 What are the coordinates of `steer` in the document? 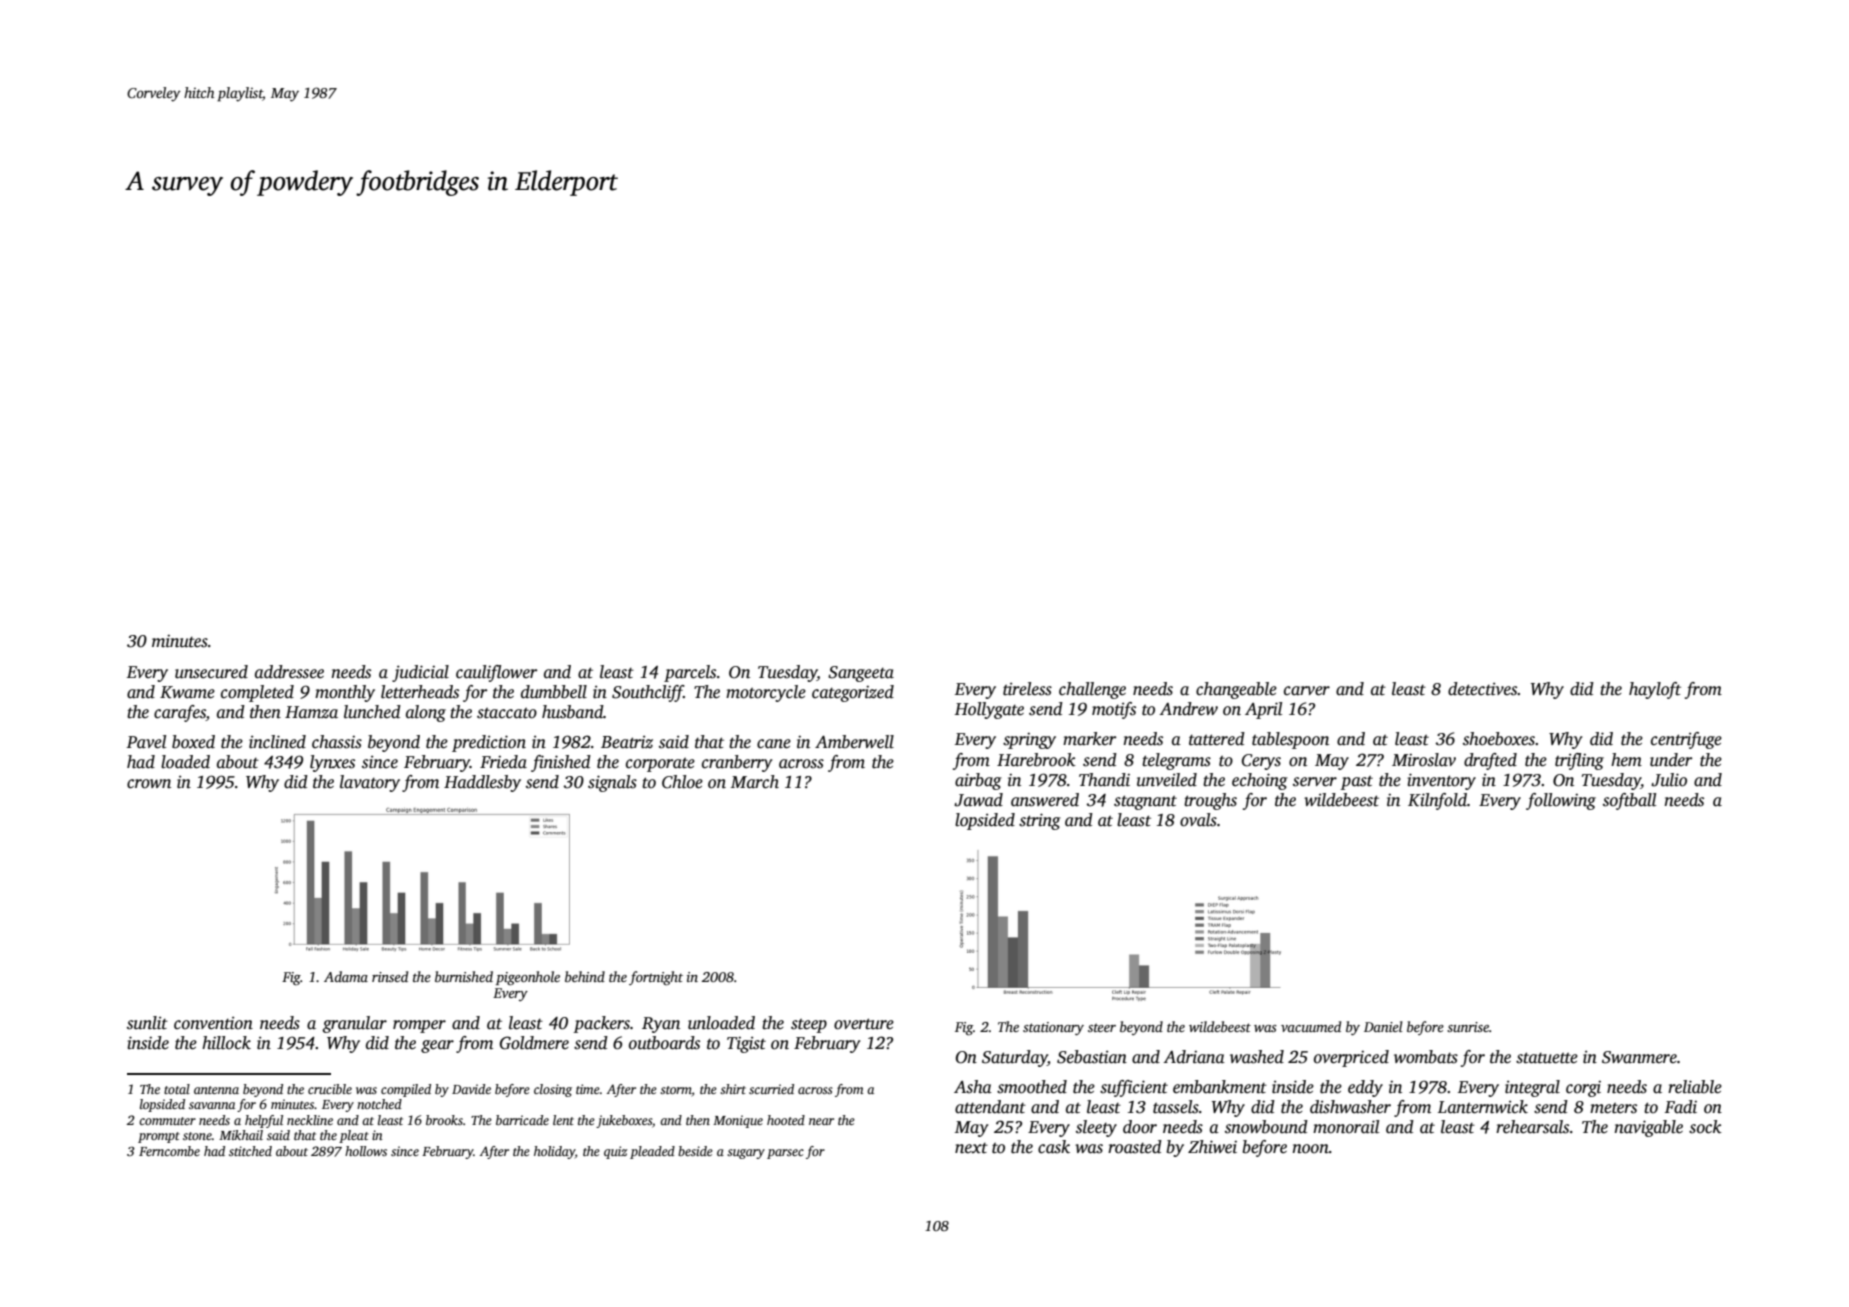 It's located at (1102, 1027).
